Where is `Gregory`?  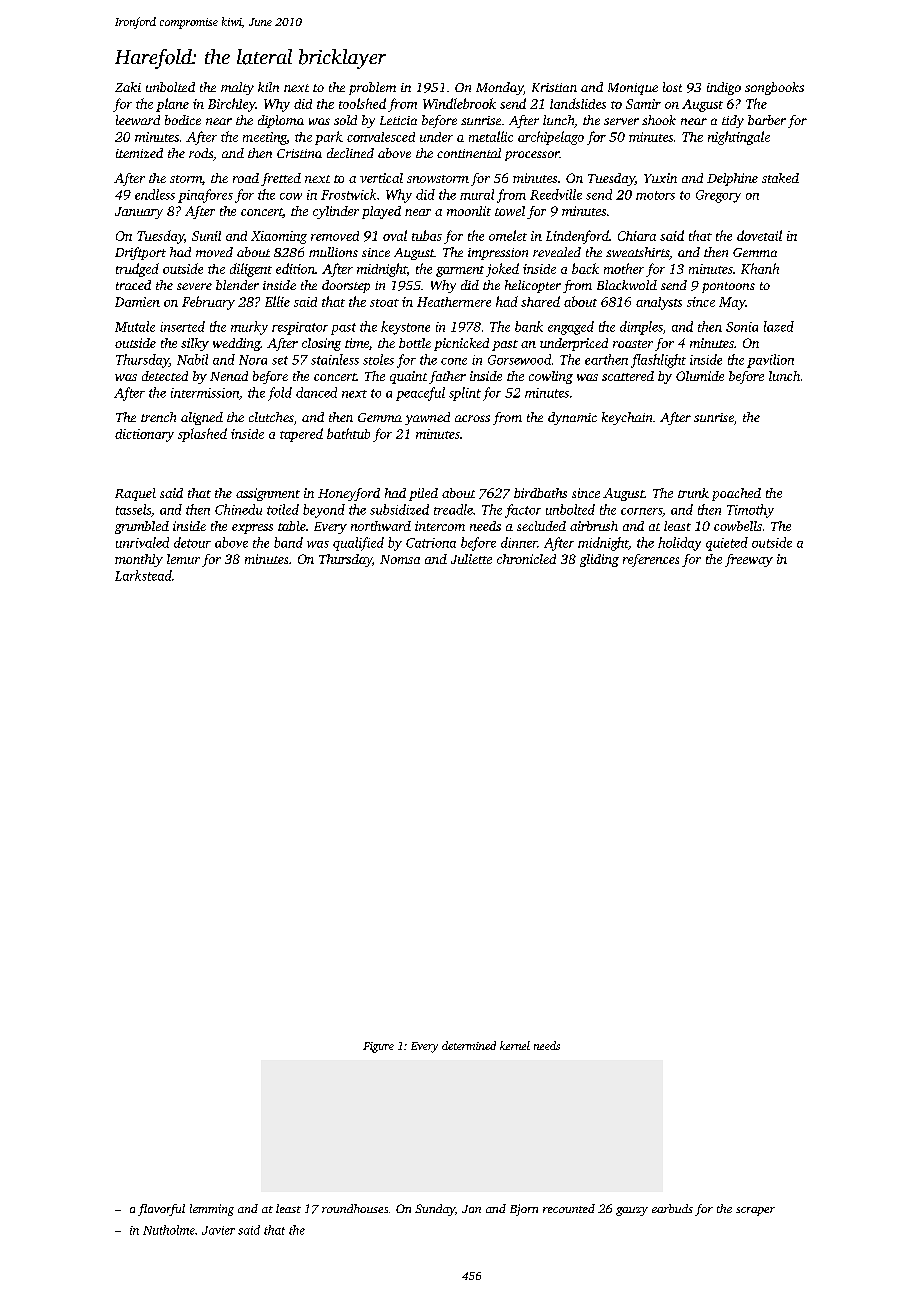 Gregory is located at coordinates (718, 196).
